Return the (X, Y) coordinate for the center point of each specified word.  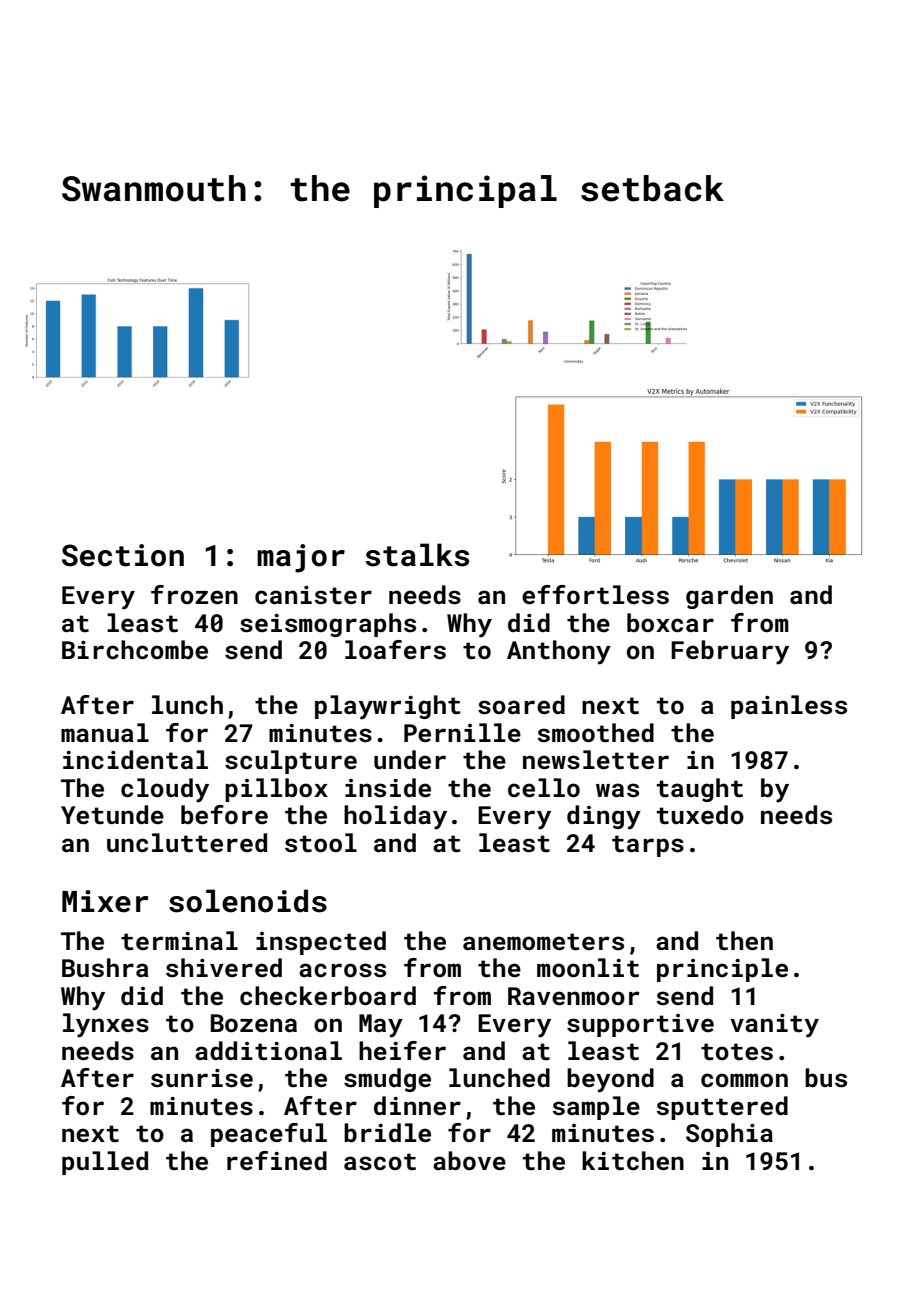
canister (313, 595)
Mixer (105, 901)
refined (277, 1160)
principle (722, 970)
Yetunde (112, 815)
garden (729, 597)
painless (789, 707)
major (301, 558)
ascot (380, 1162)
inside (388, 788)
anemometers (543, 942)
